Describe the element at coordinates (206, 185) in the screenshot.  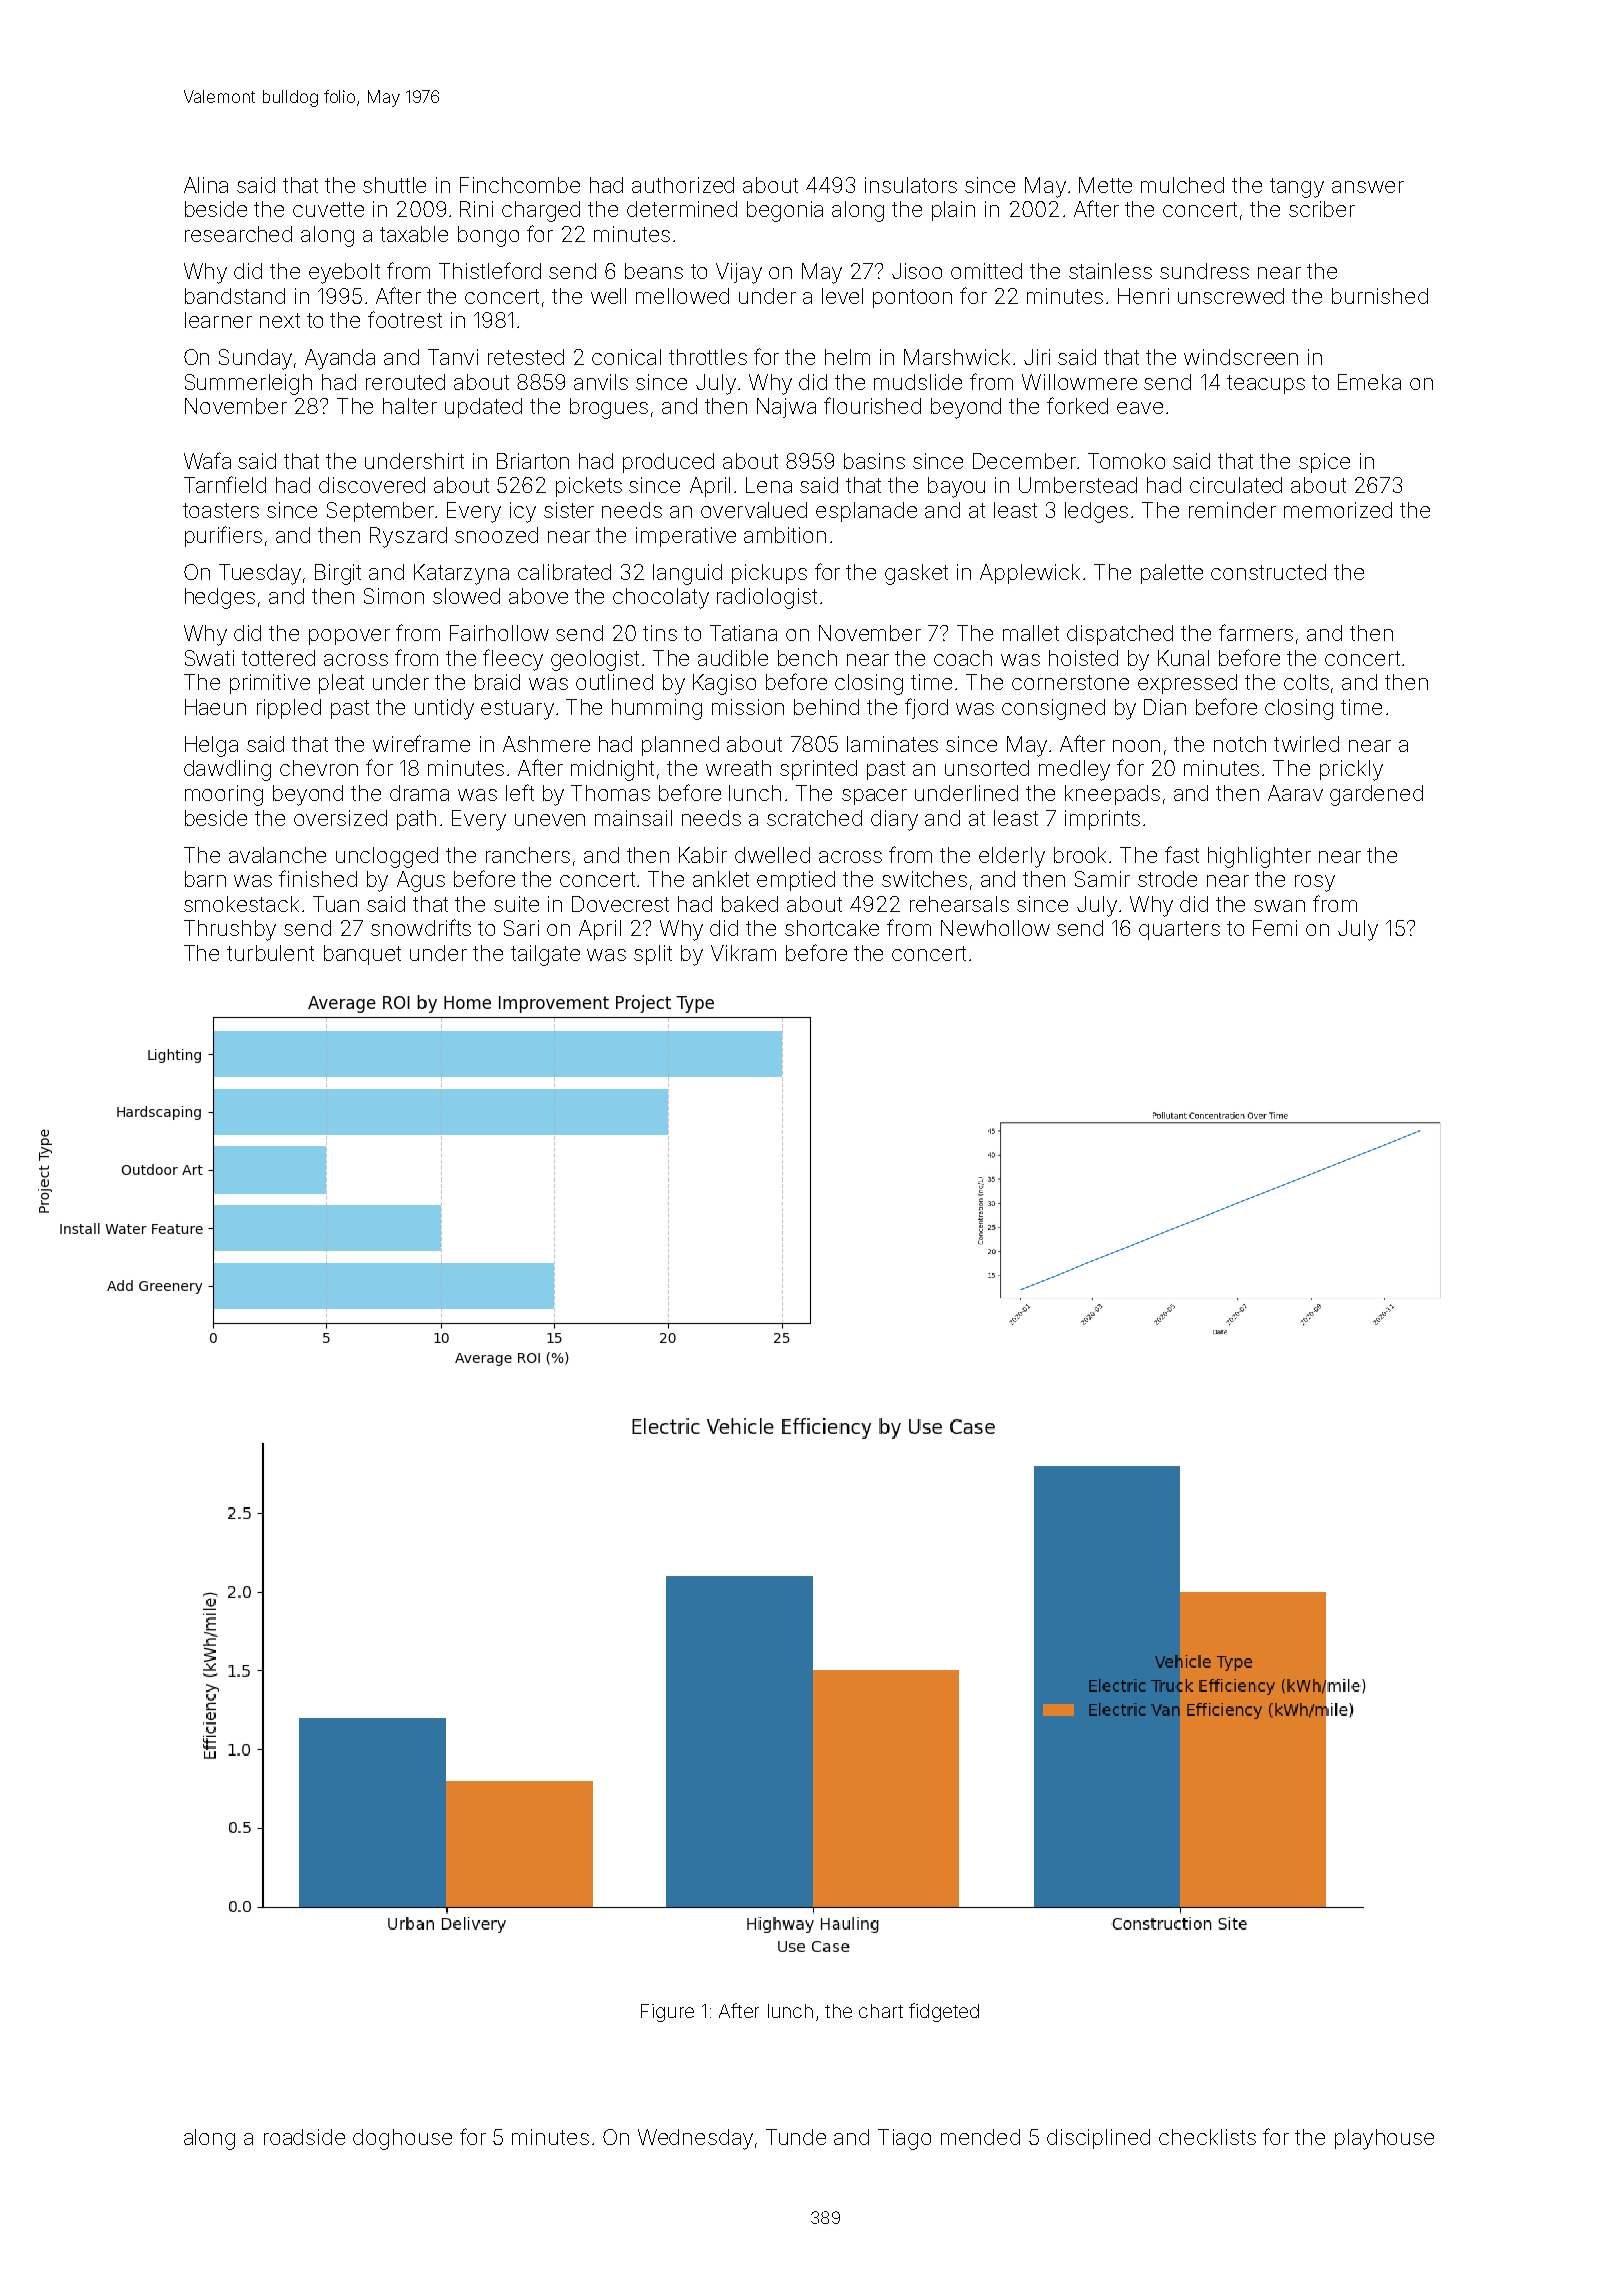
I see `Alina` at that location.
